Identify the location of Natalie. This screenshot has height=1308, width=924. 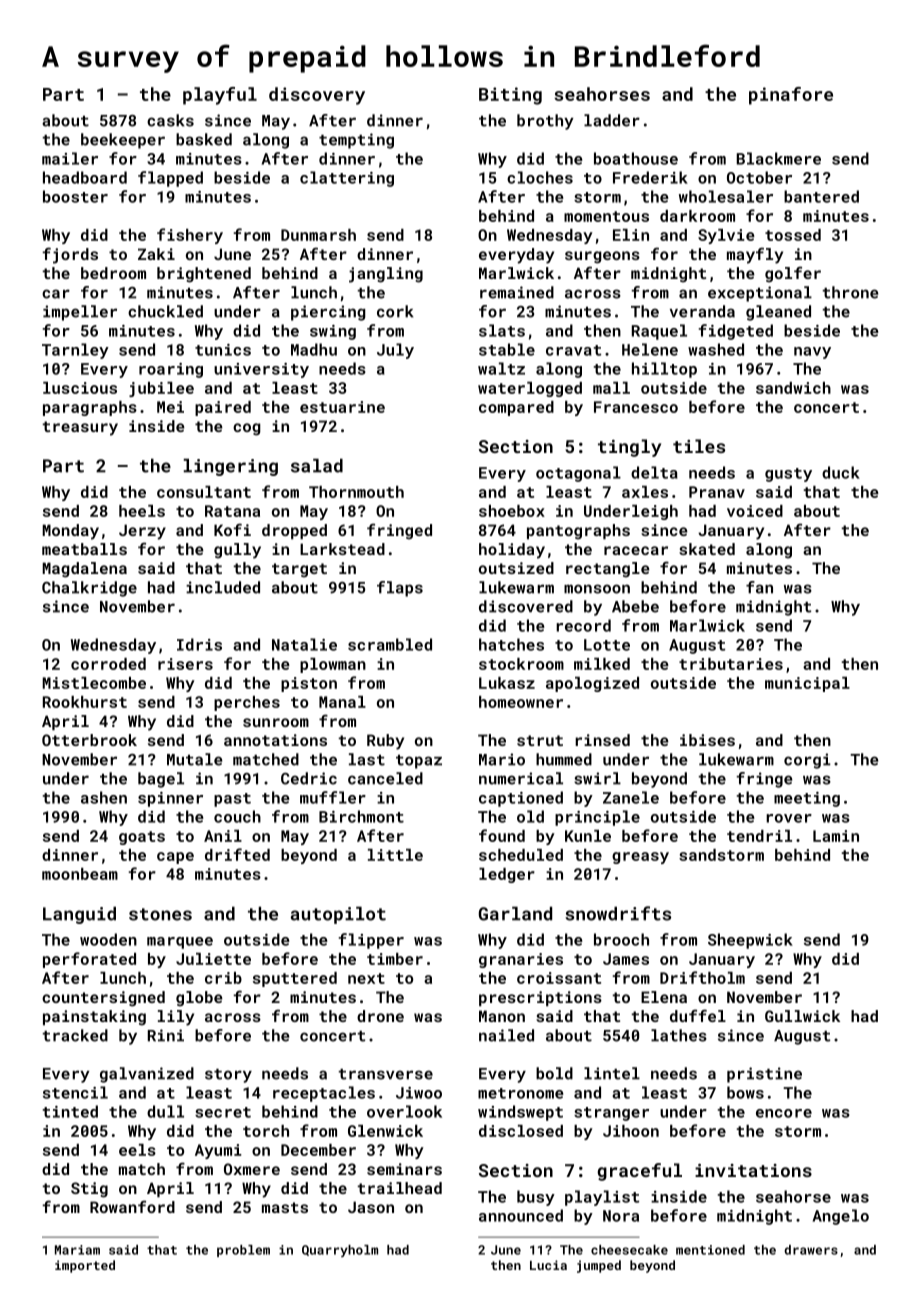
(304, 644).
